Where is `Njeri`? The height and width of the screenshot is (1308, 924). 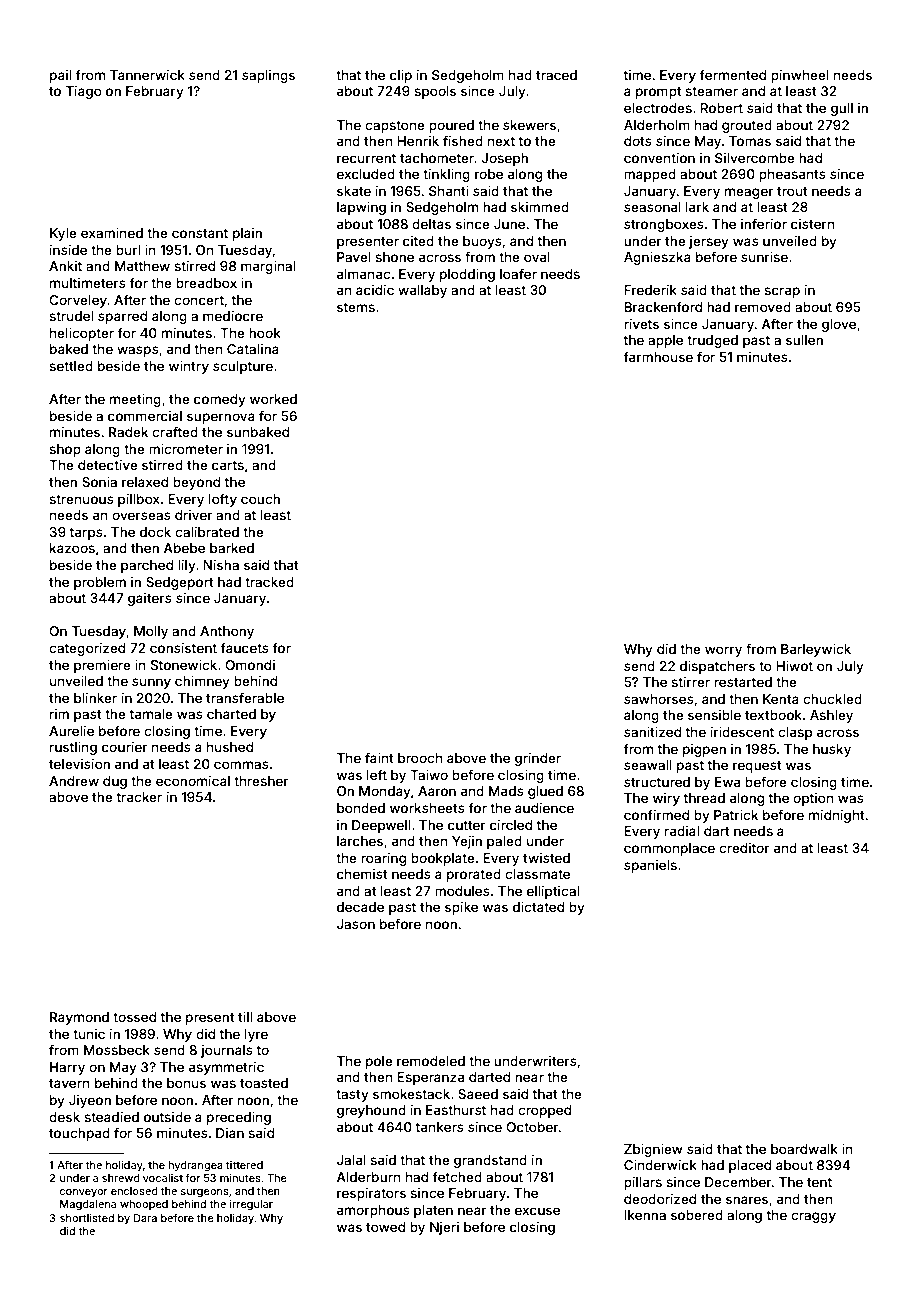
Njeri is located at coordinates (444, 1228).
